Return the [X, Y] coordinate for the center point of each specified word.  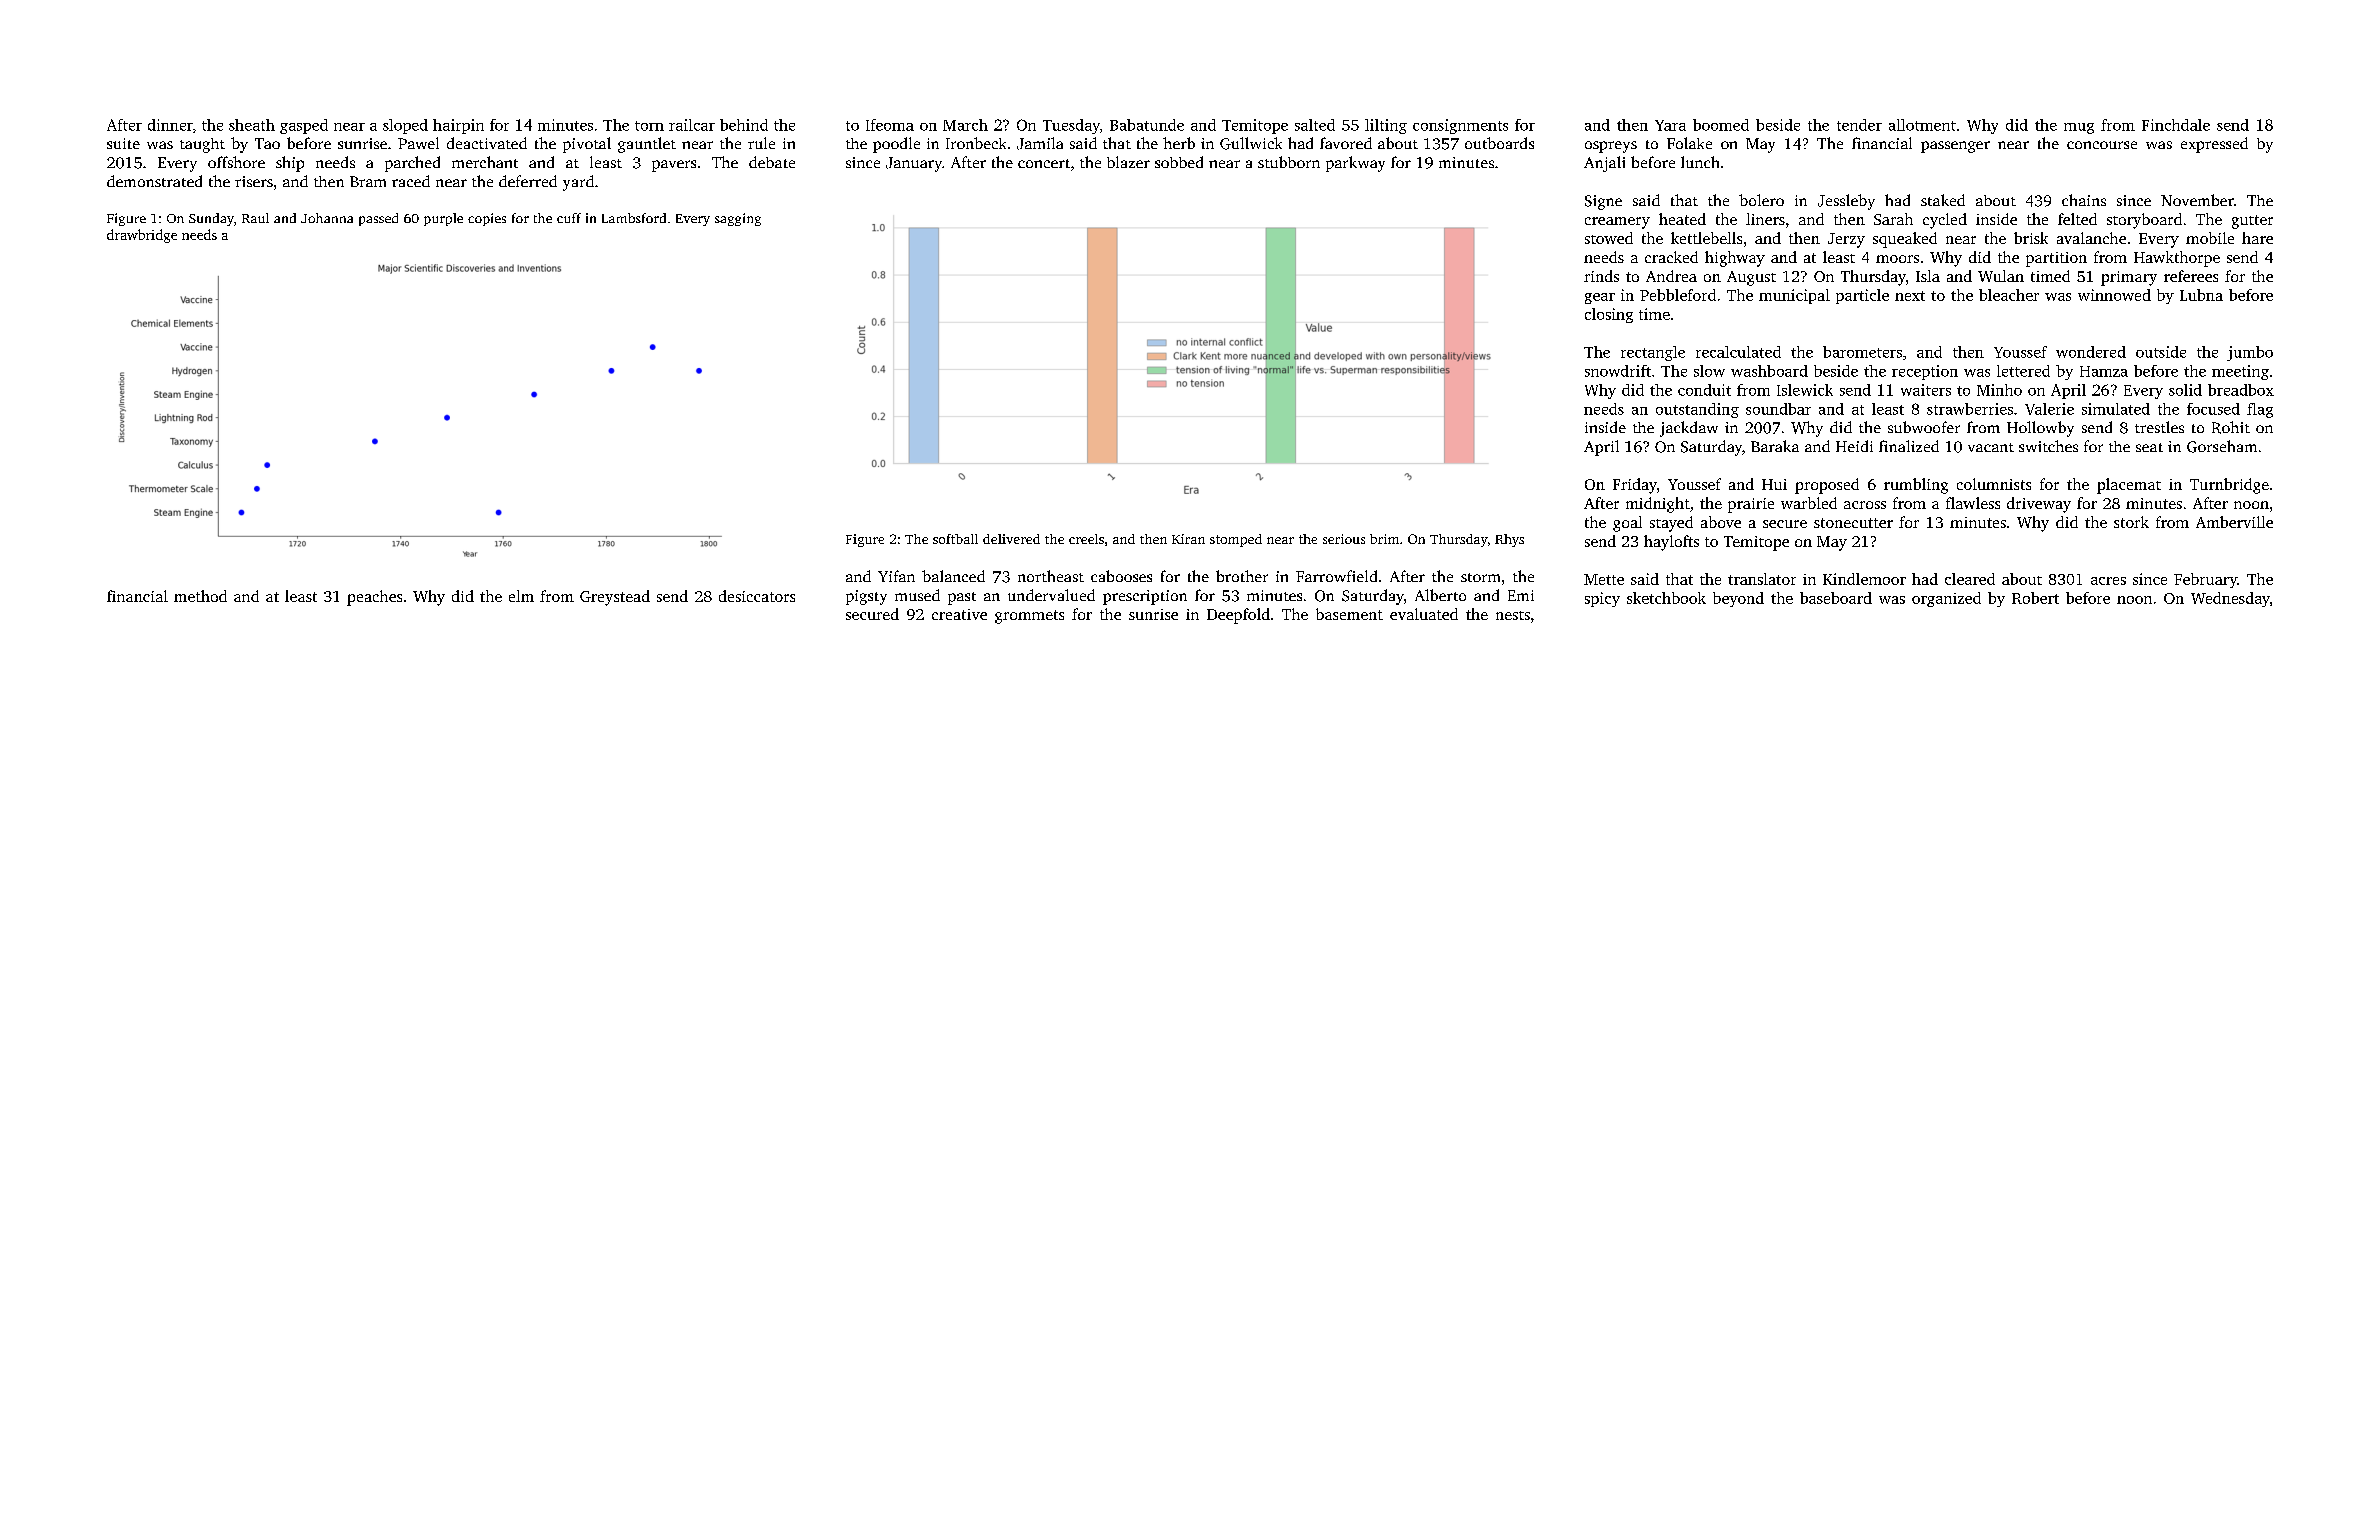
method [200, 596]
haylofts [1671, 543]
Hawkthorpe [2177, 259]
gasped [304, 126]
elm [521, 596]
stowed [1609, 238]
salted [1315, 125]
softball [955, 539]
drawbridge [142, 236]
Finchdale [2176, 125]
